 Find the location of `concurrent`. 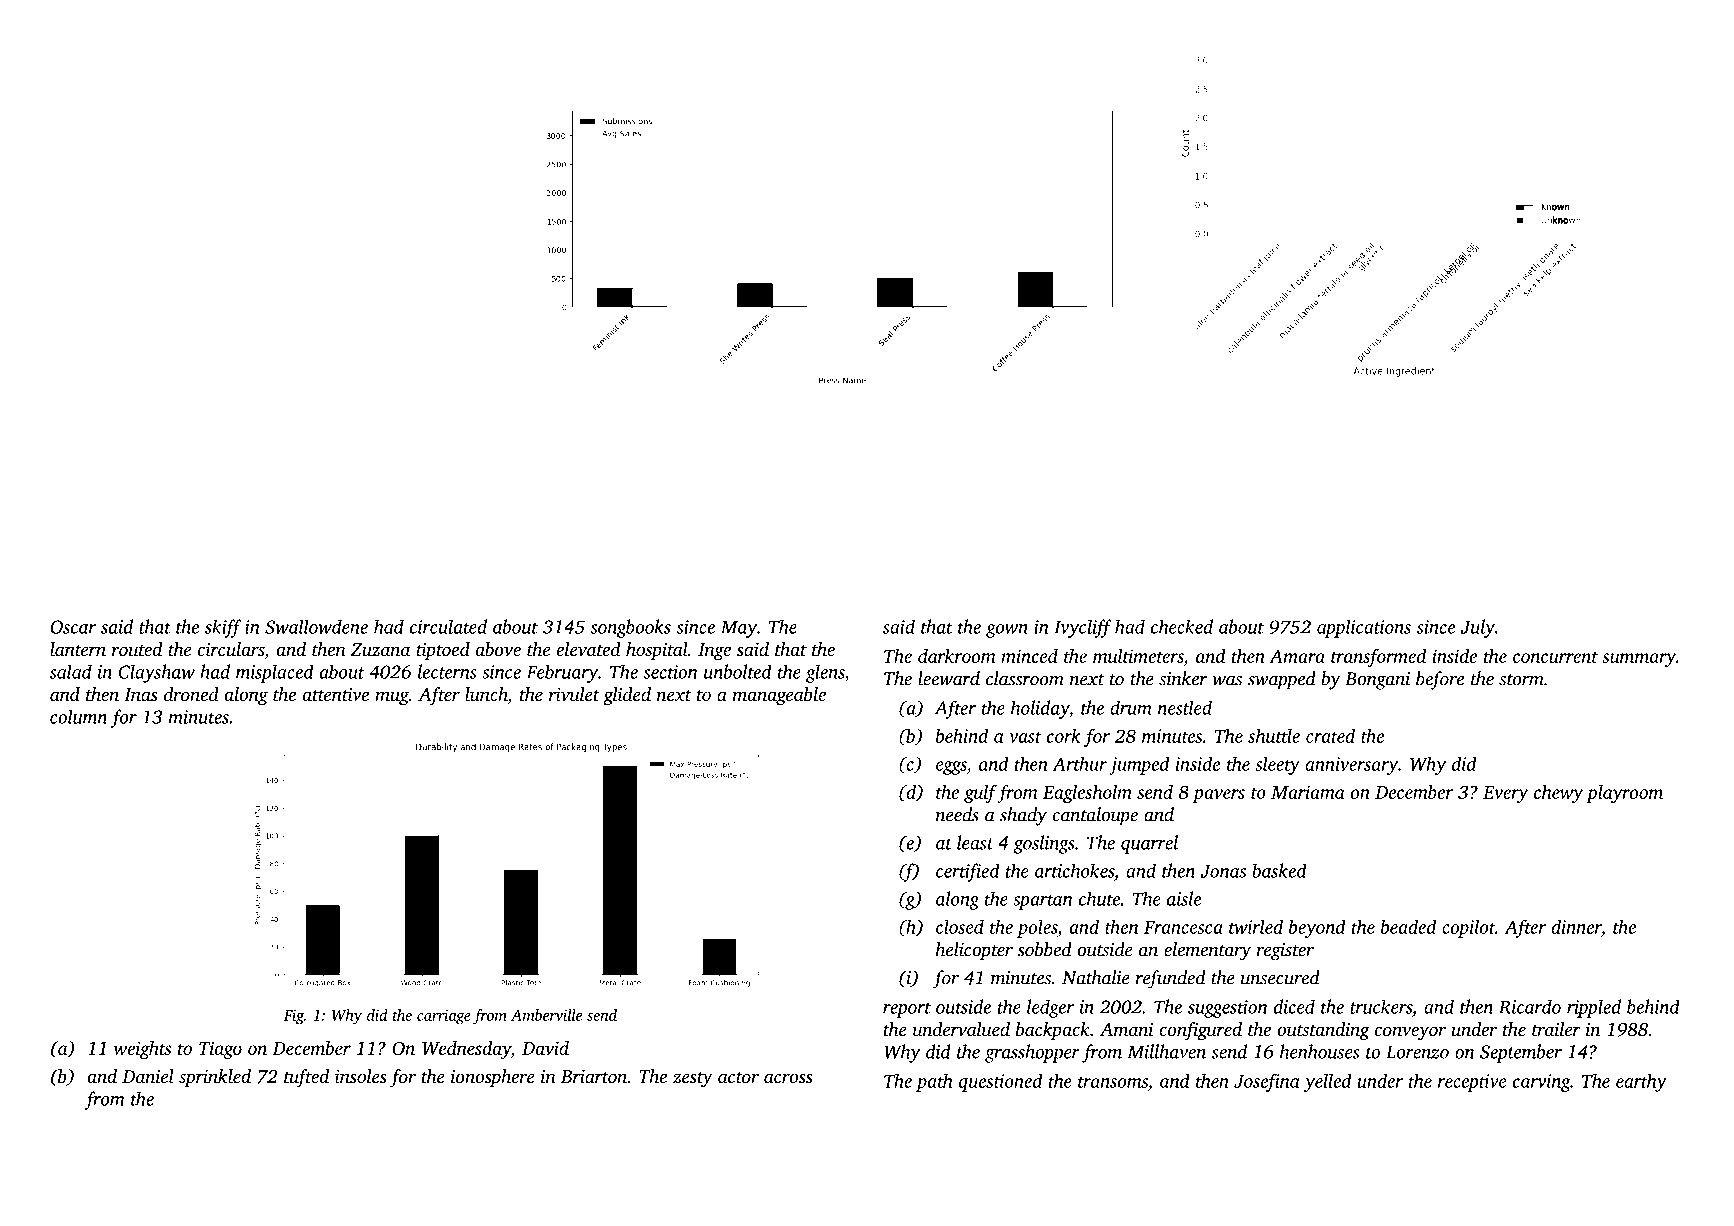

concurrent is located at coordinates (1555, 657).
